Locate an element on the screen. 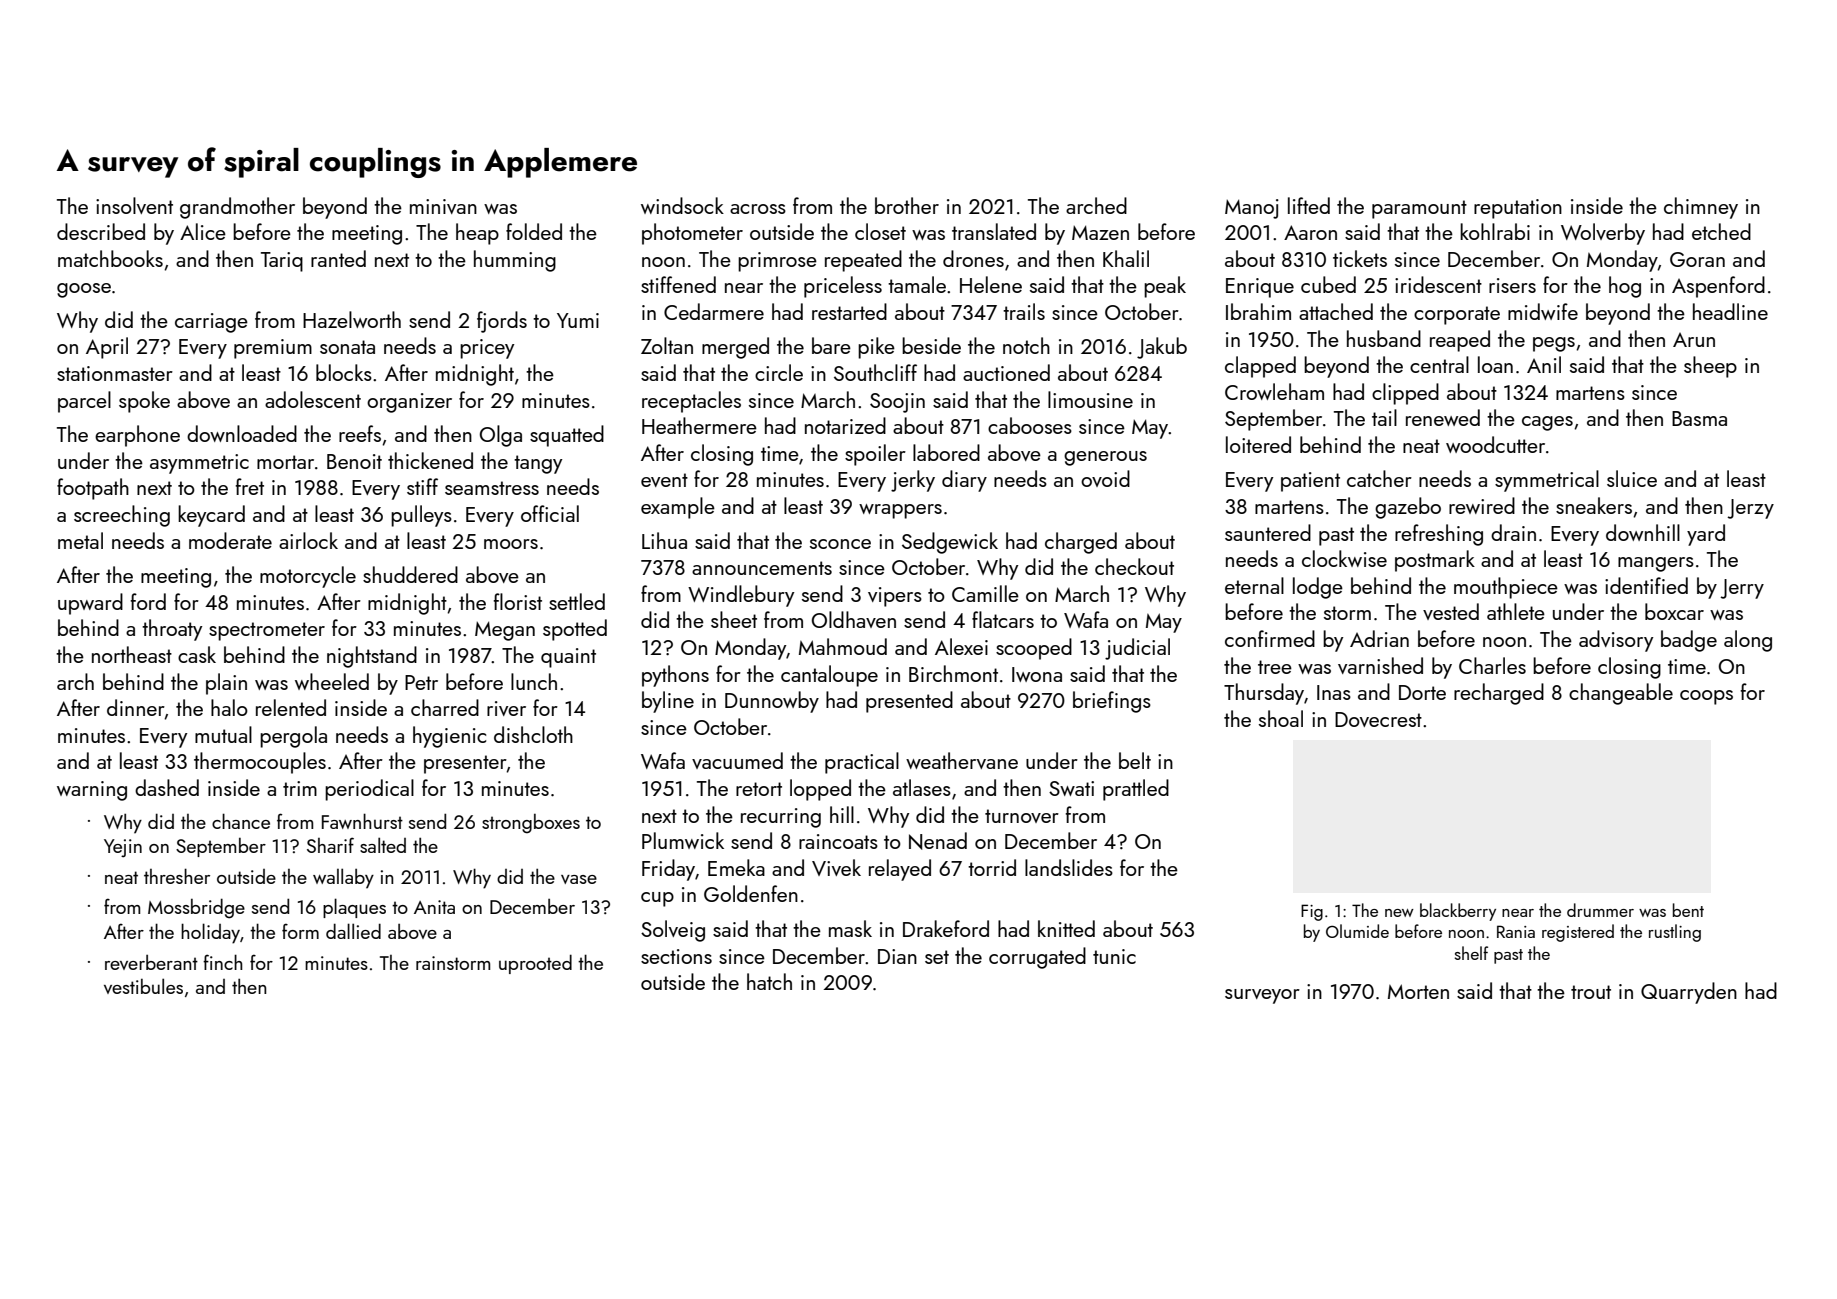  tunic is located at coordinates (1114, 956).
